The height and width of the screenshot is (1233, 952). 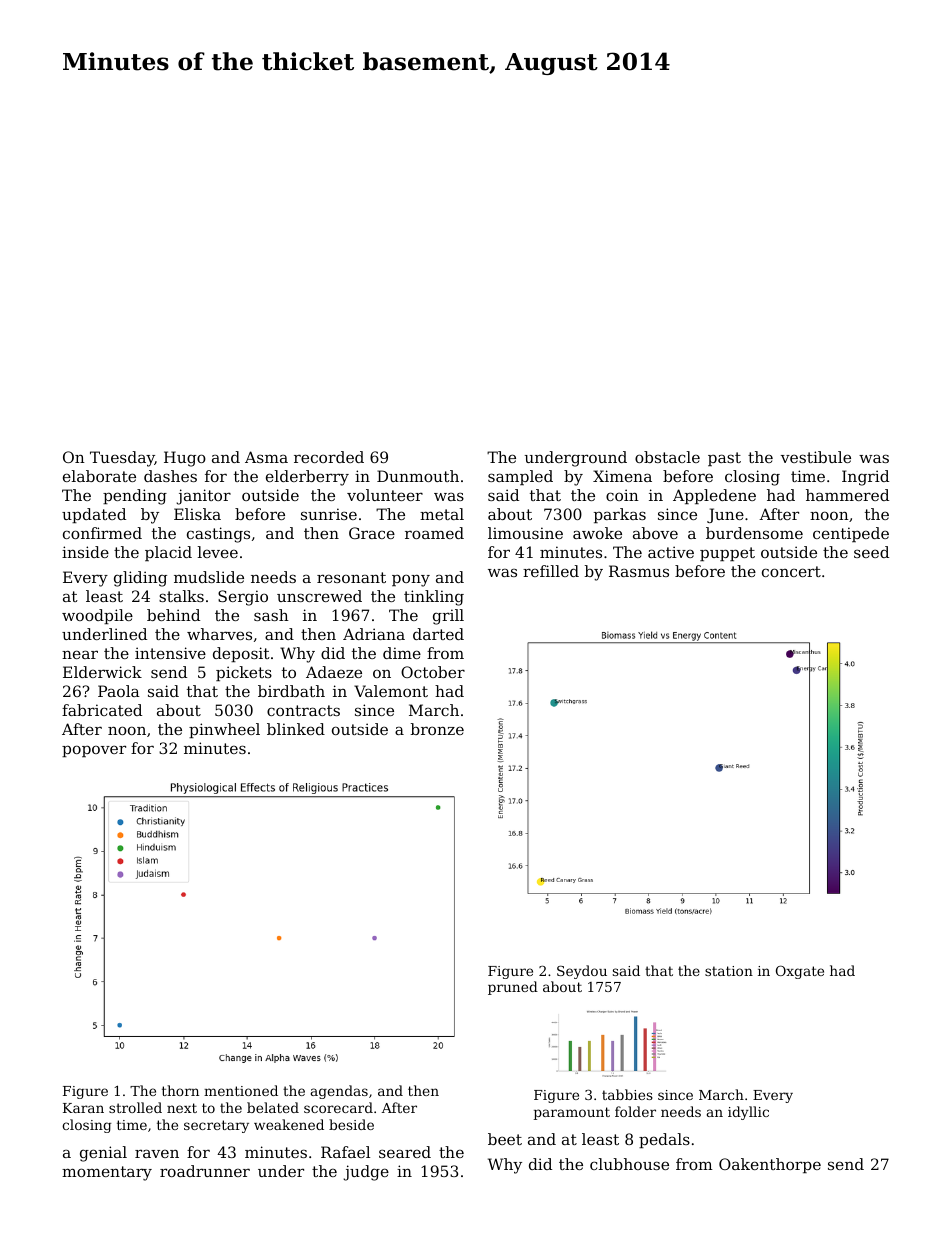 I want to click on thorn, so click(x=180, y=1090).
